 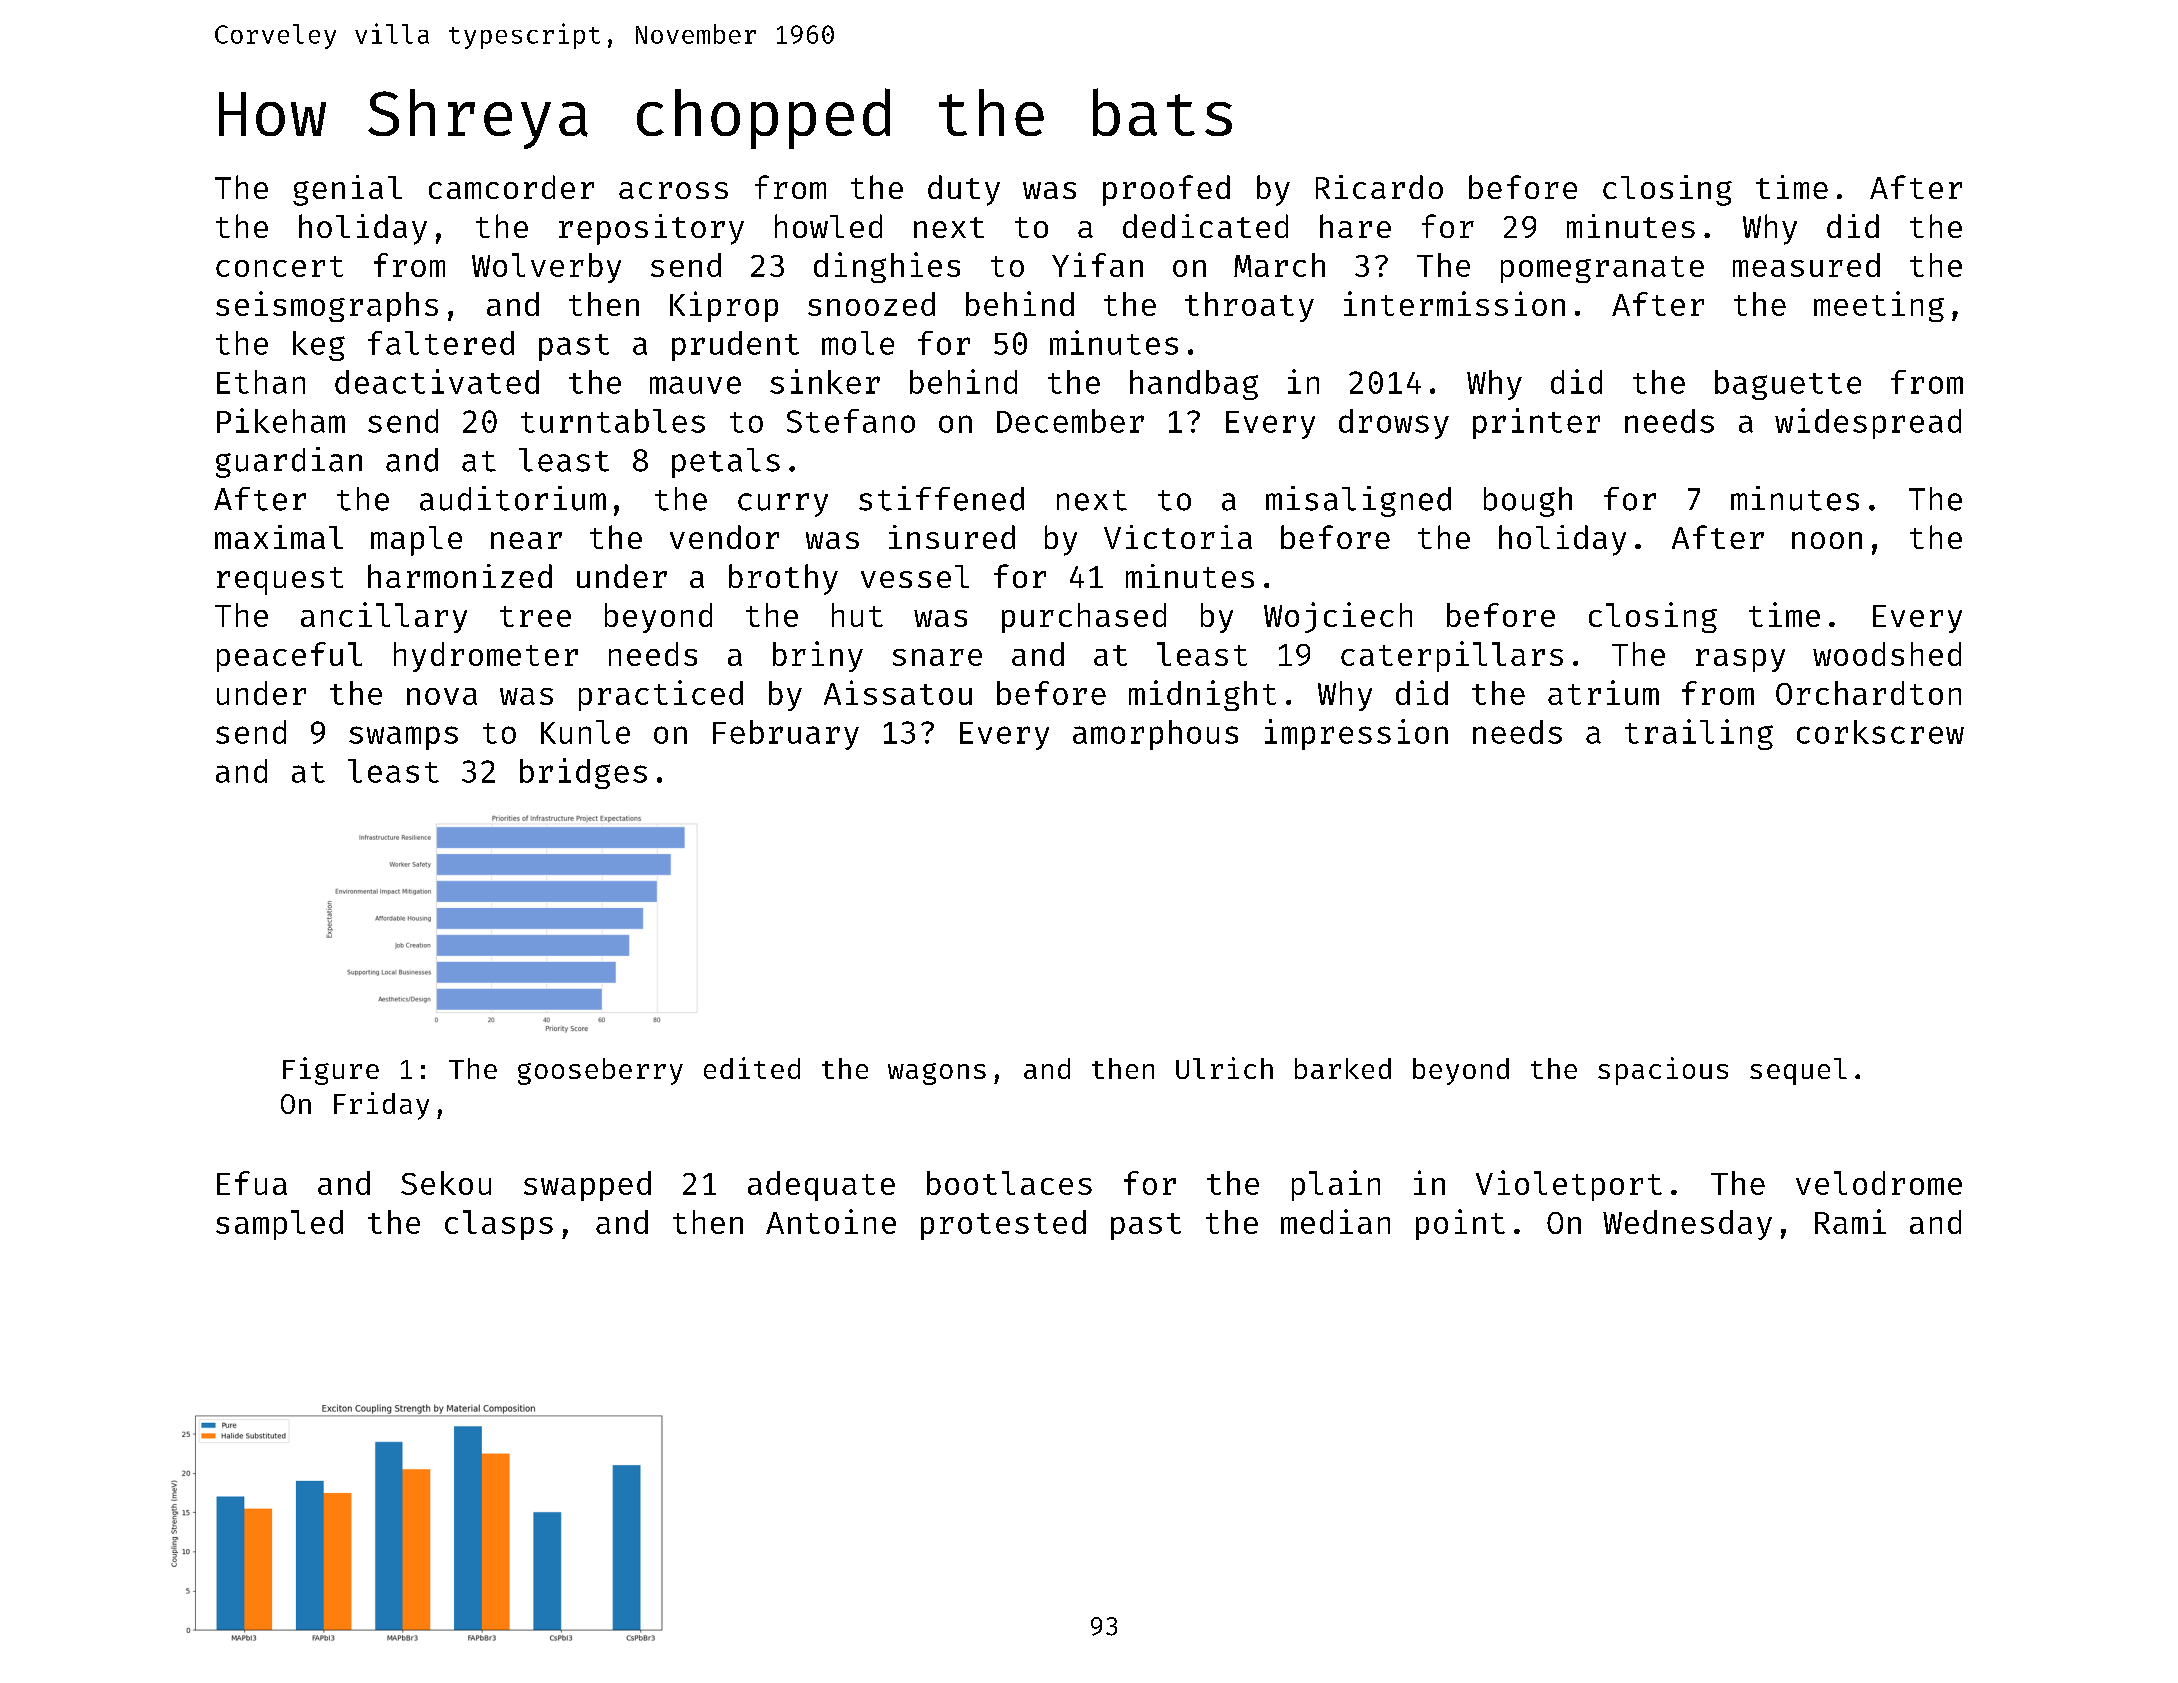 I want to click on bridges, so click(x=583, y=773).
